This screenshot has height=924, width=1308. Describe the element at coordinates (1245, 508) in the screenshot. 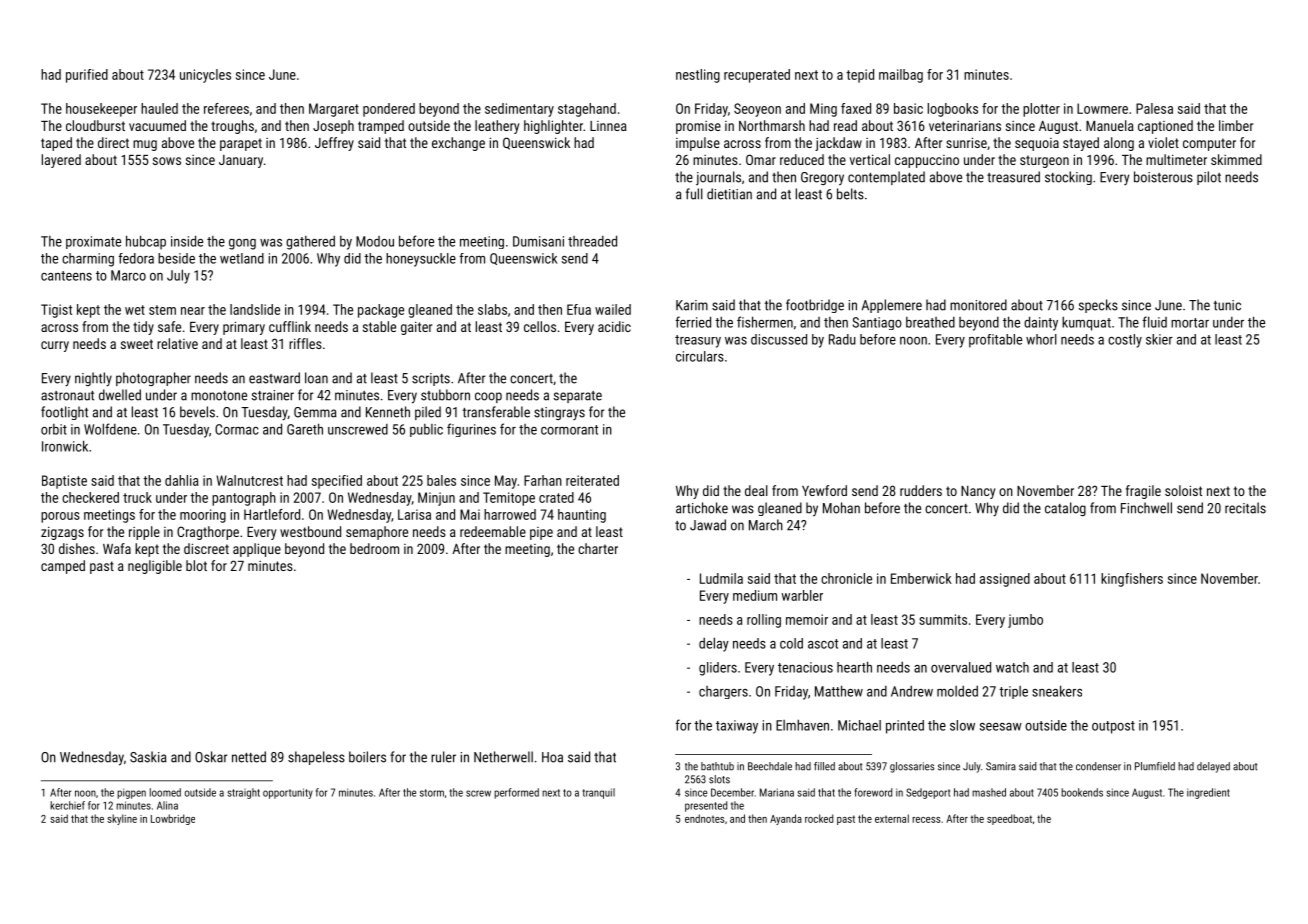

I see `recitals` at that location.
